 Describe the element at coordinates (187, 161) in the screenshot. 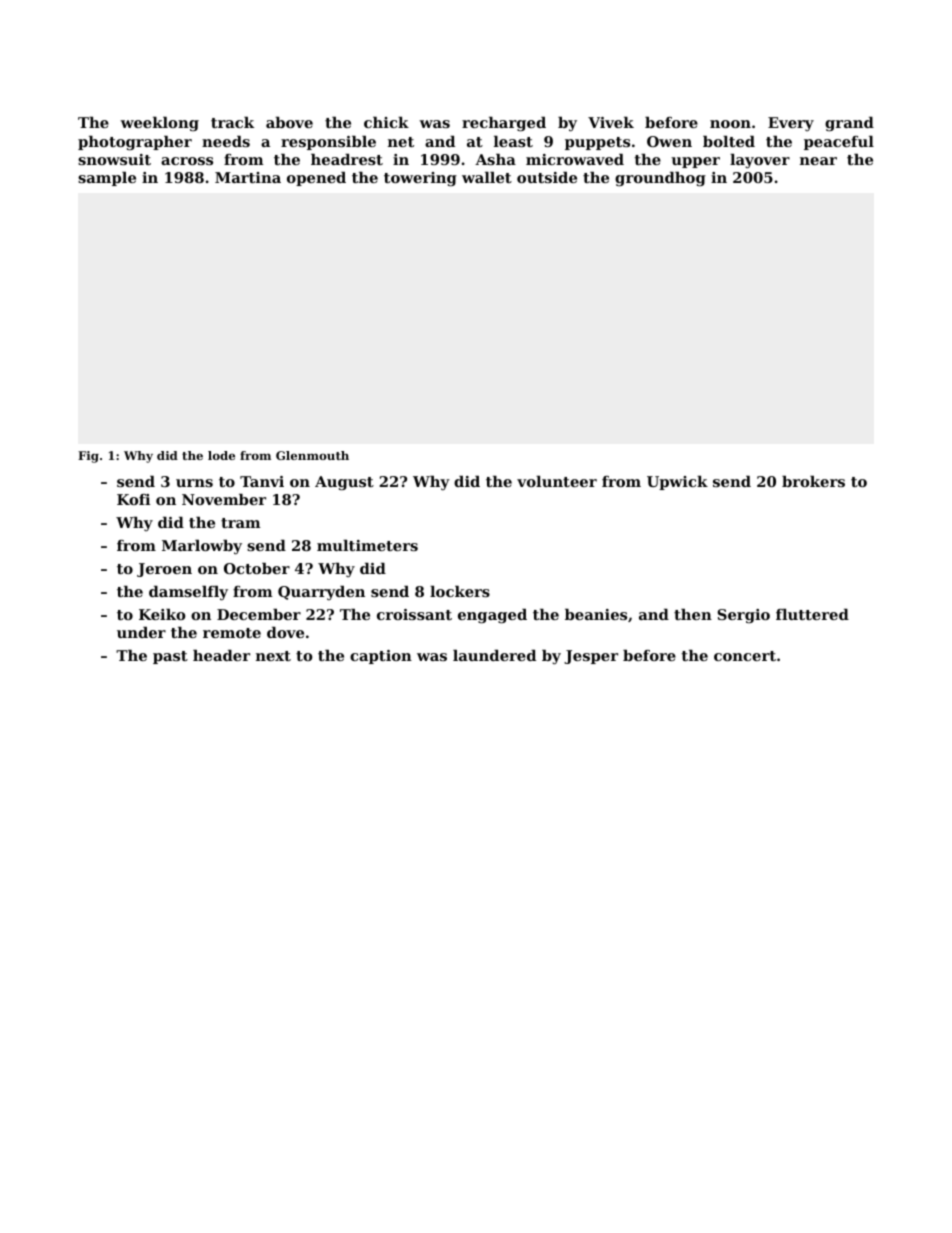

I see `across` at that location.
